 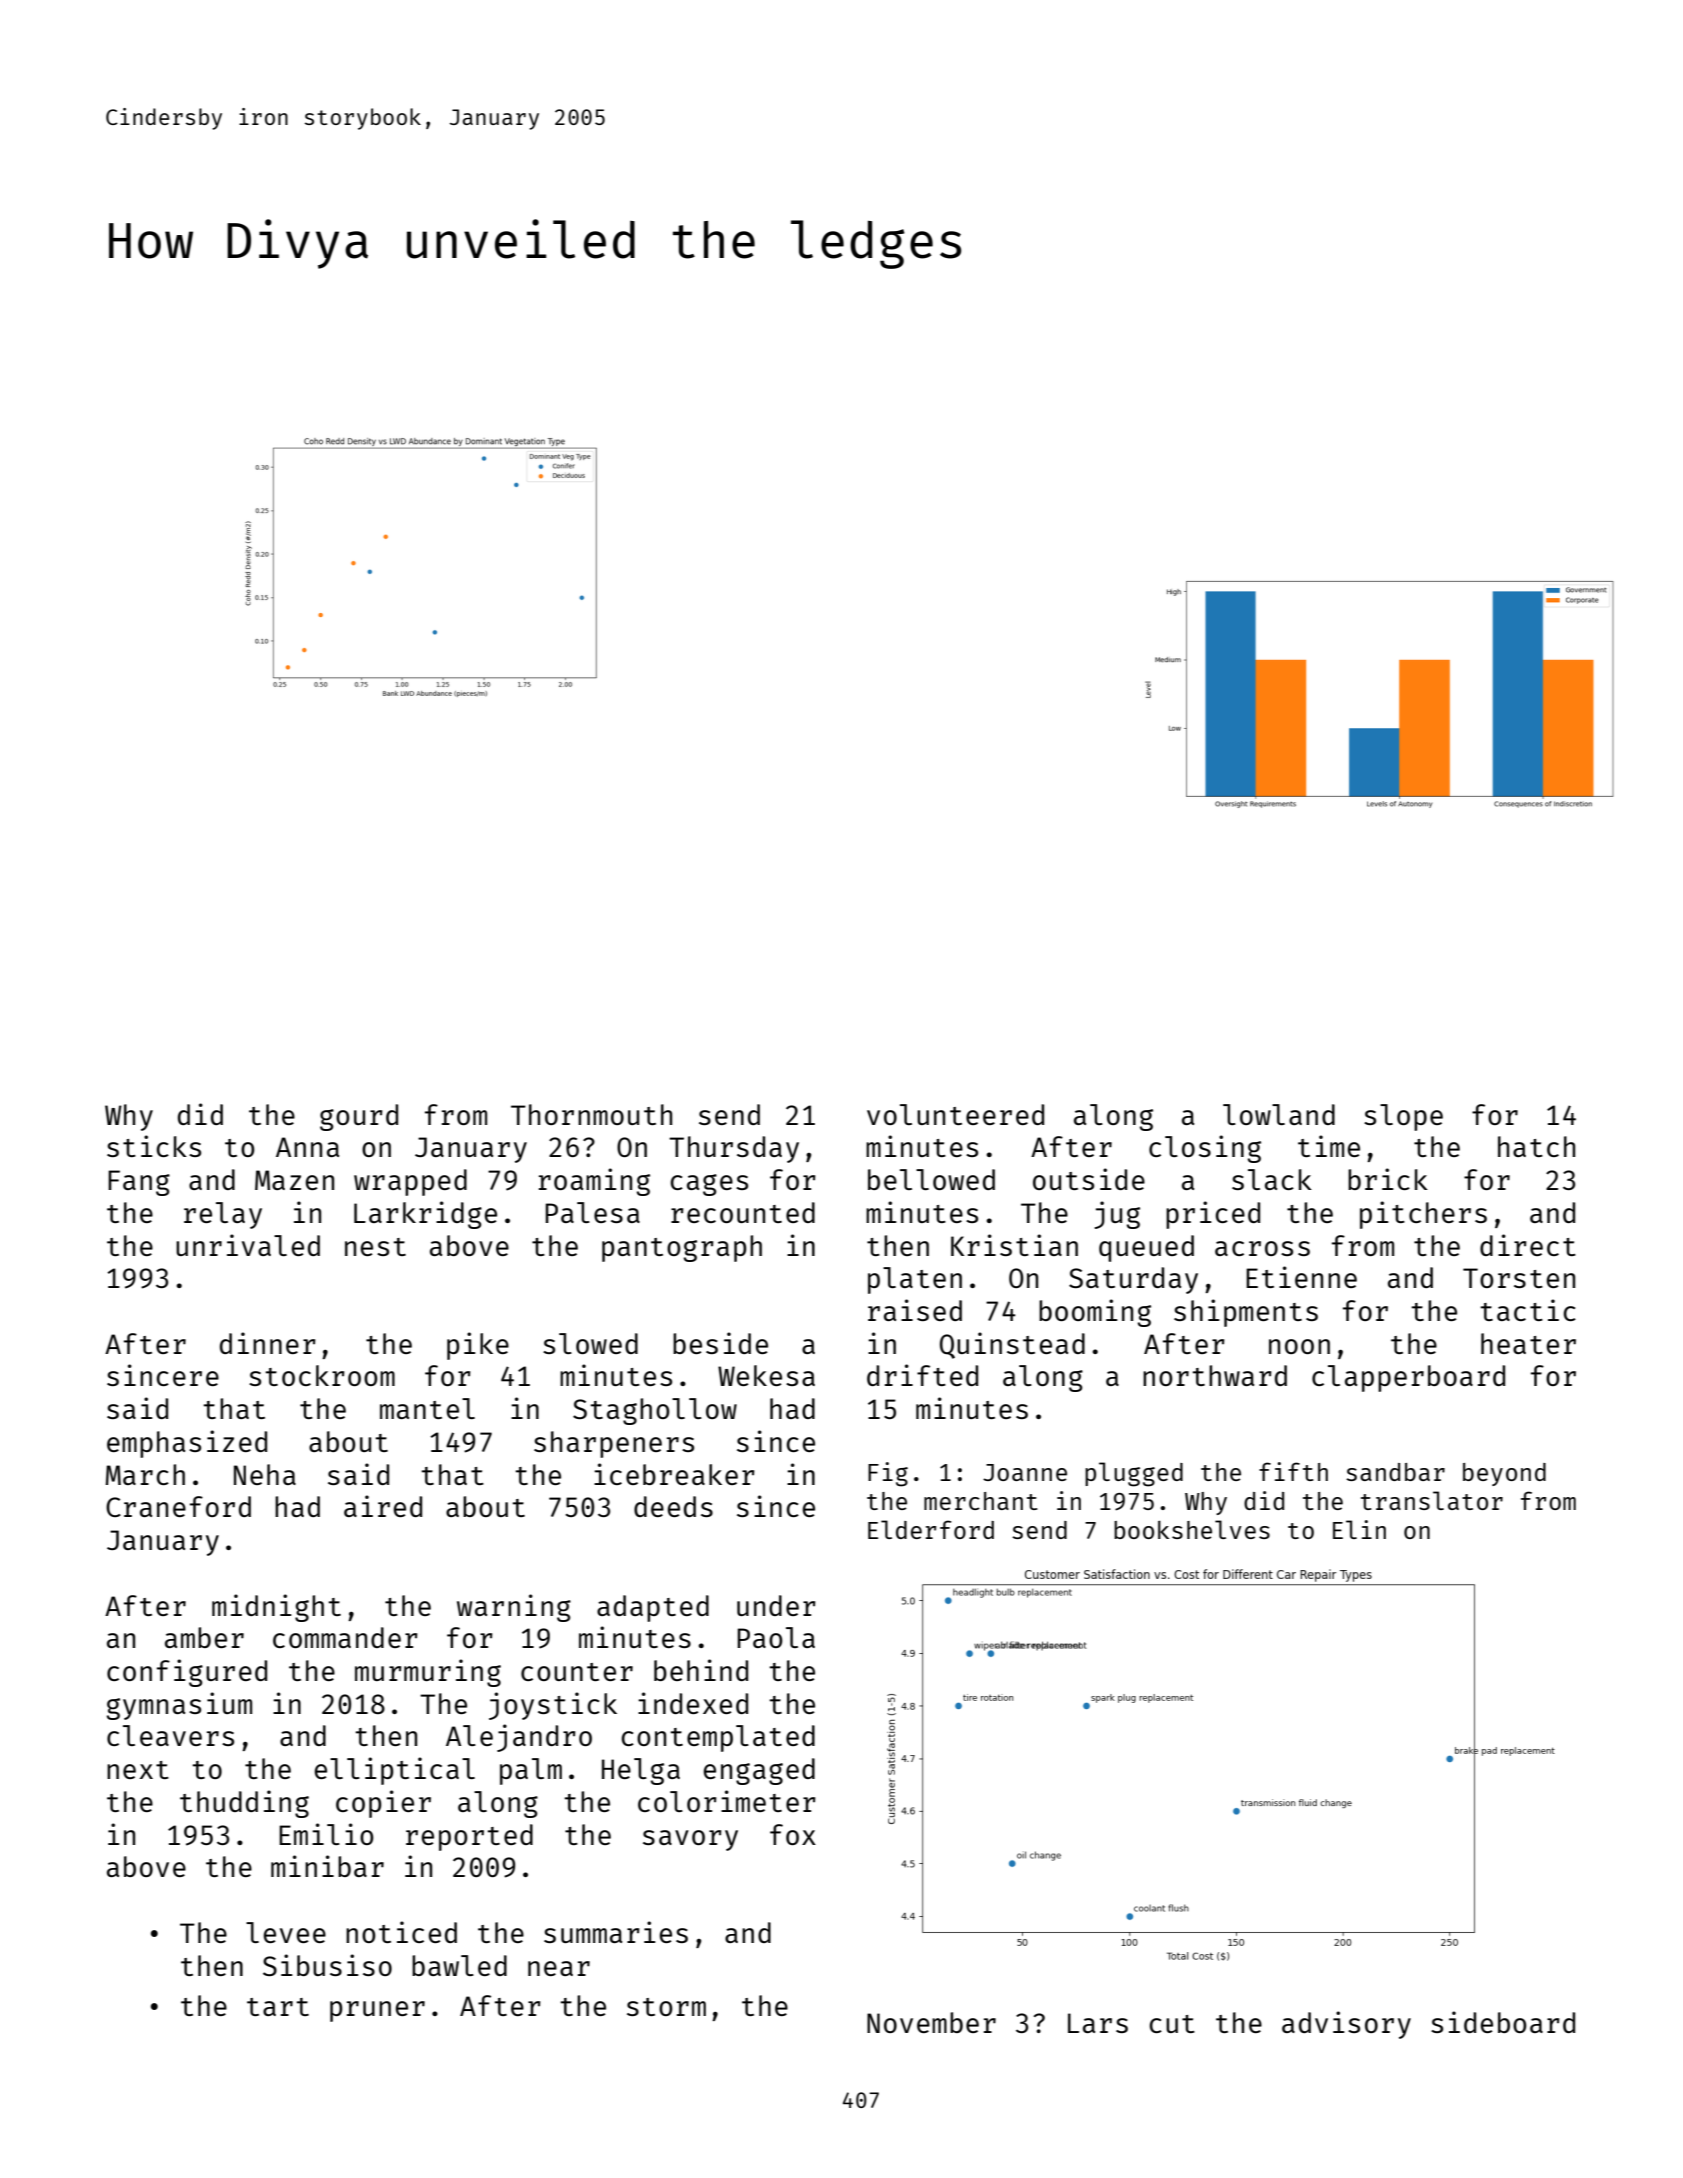 What do you see at coordinates (383, 1506) in the image?
I see `aired` at bounding box center [383, 1506].
